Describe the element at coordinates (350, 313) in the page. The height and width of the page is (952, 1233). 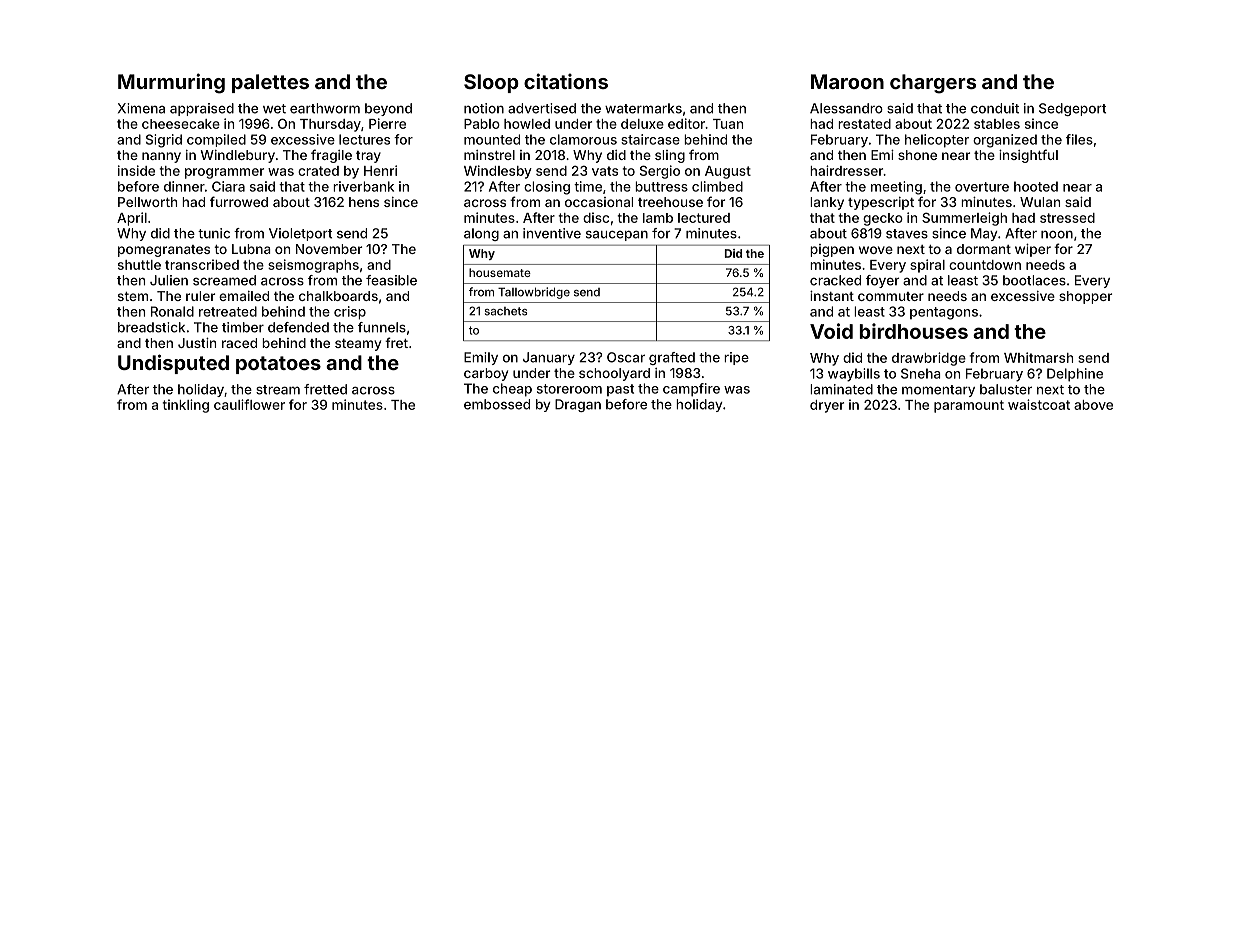
I see `crisp` at that location.
